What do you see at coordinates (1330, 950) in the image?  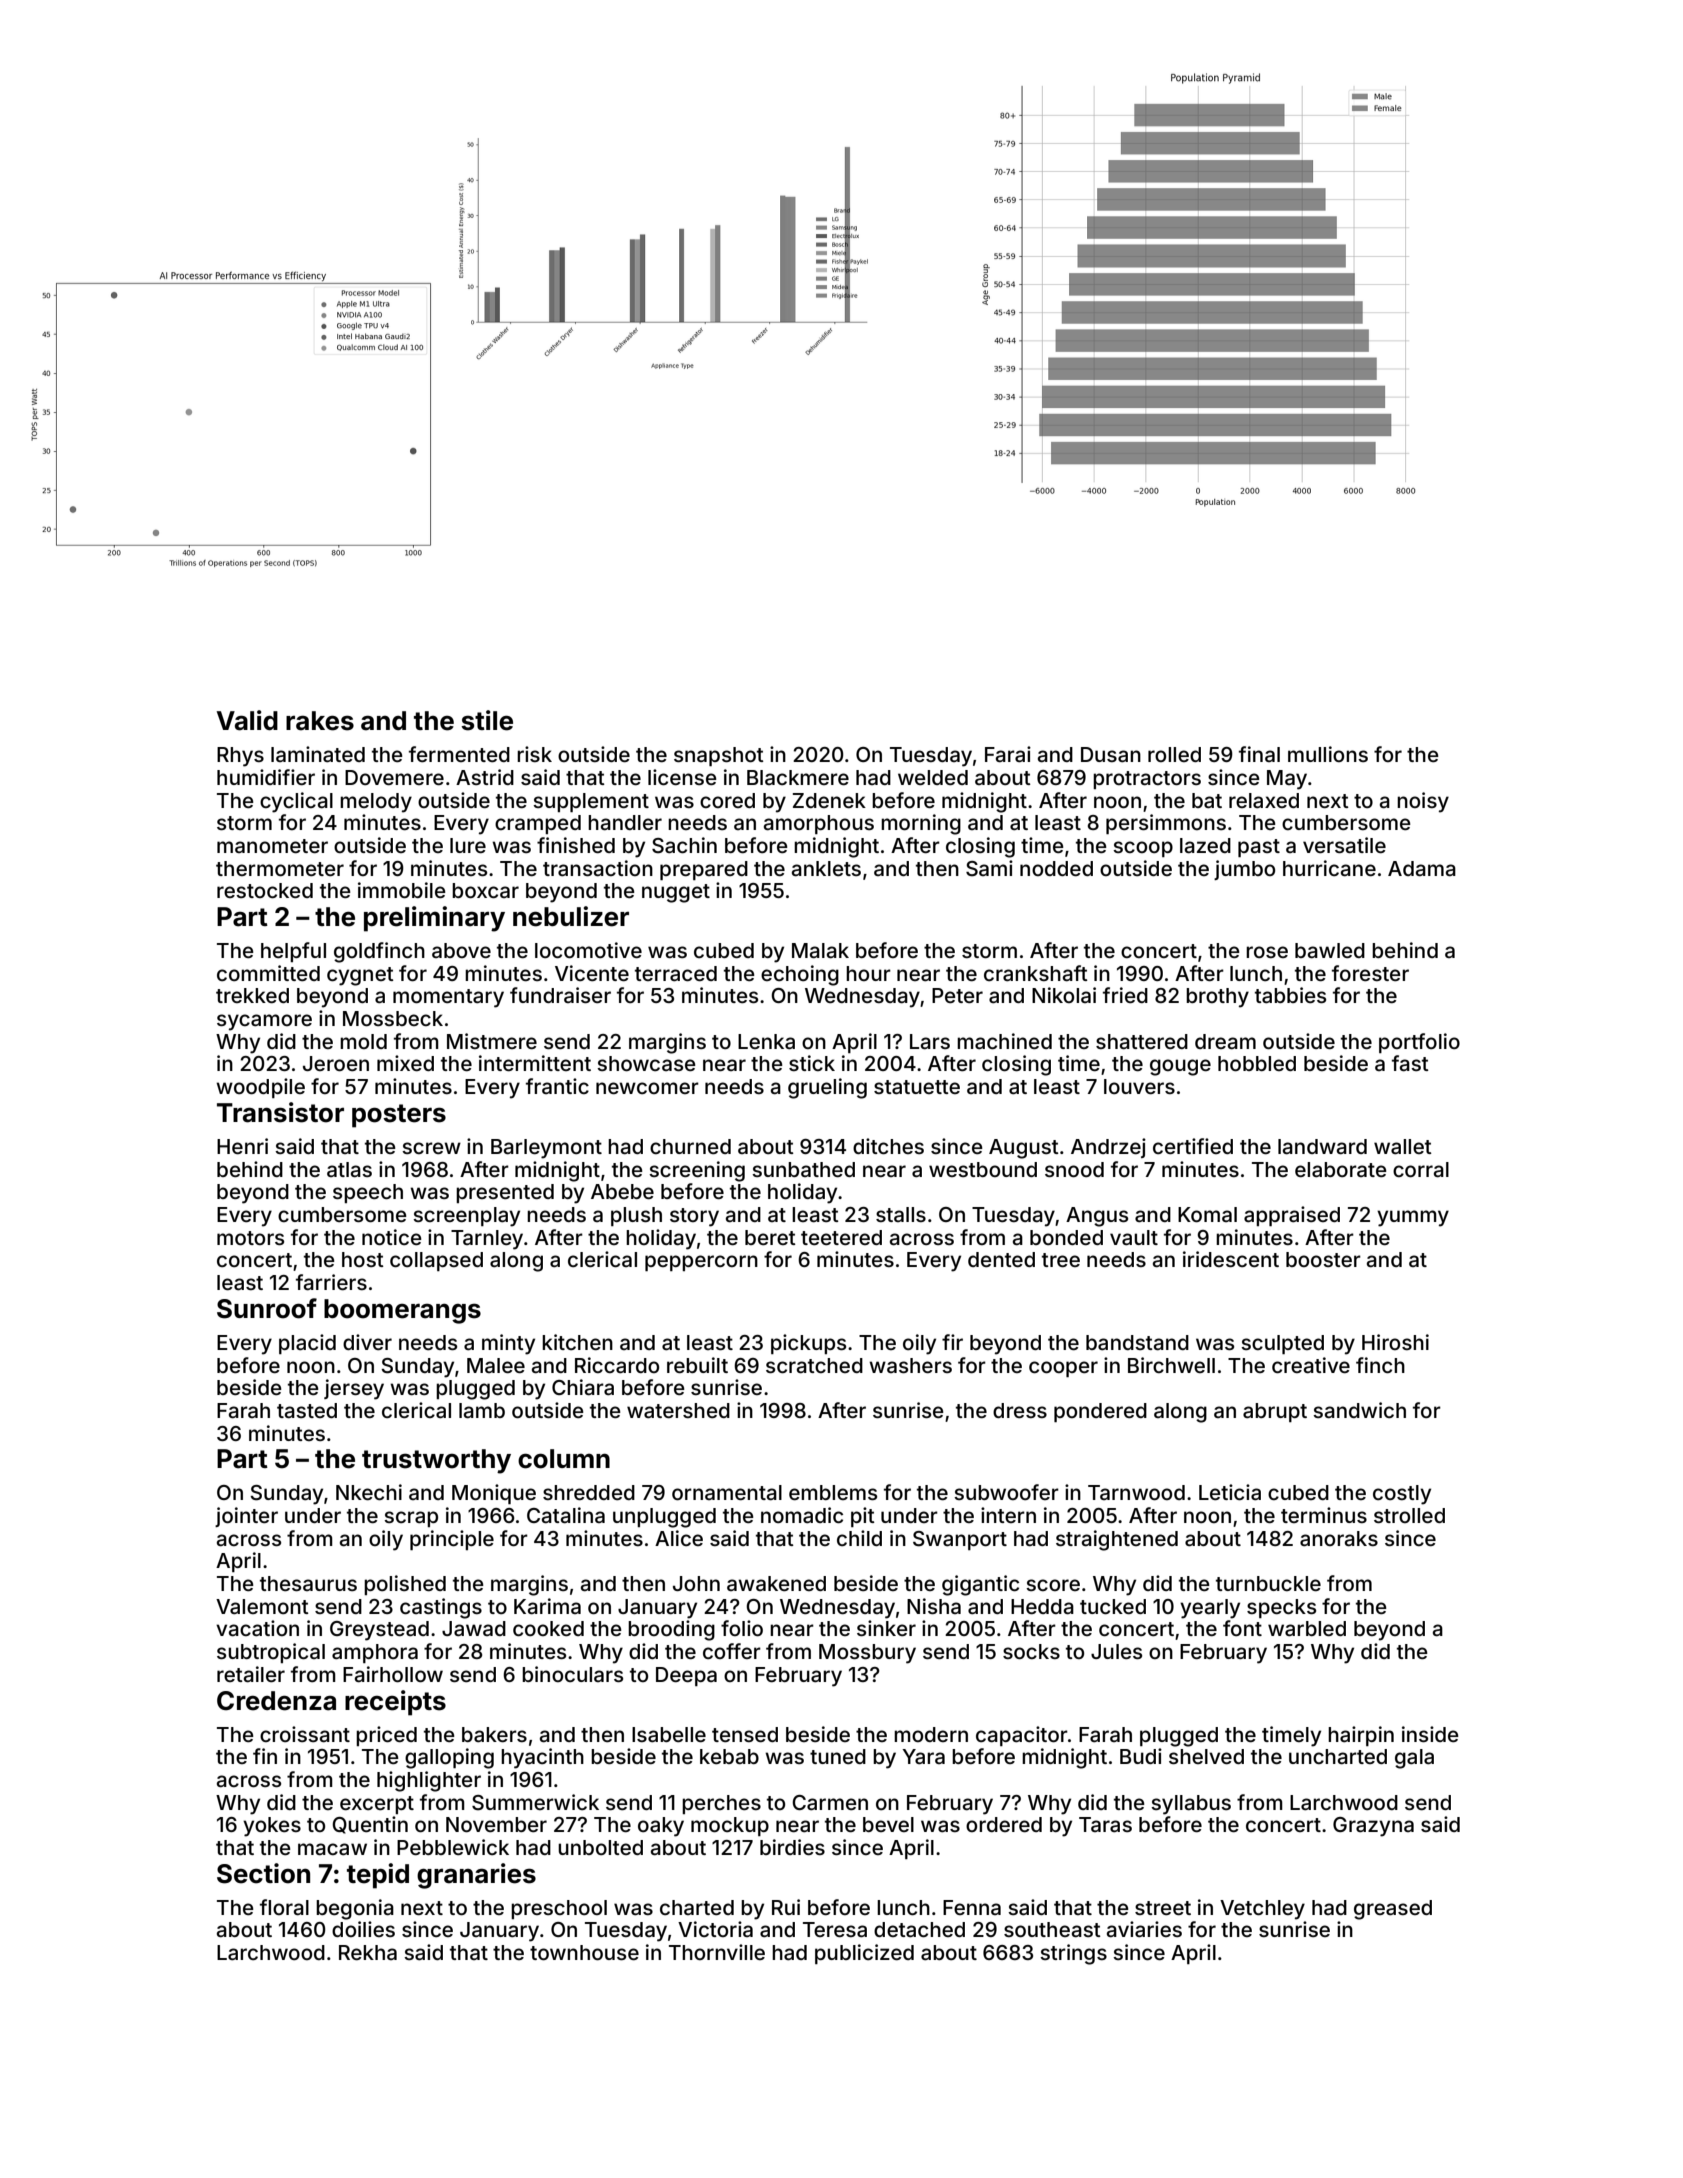 I see `bawled` at bounding box center [1330, 950].
